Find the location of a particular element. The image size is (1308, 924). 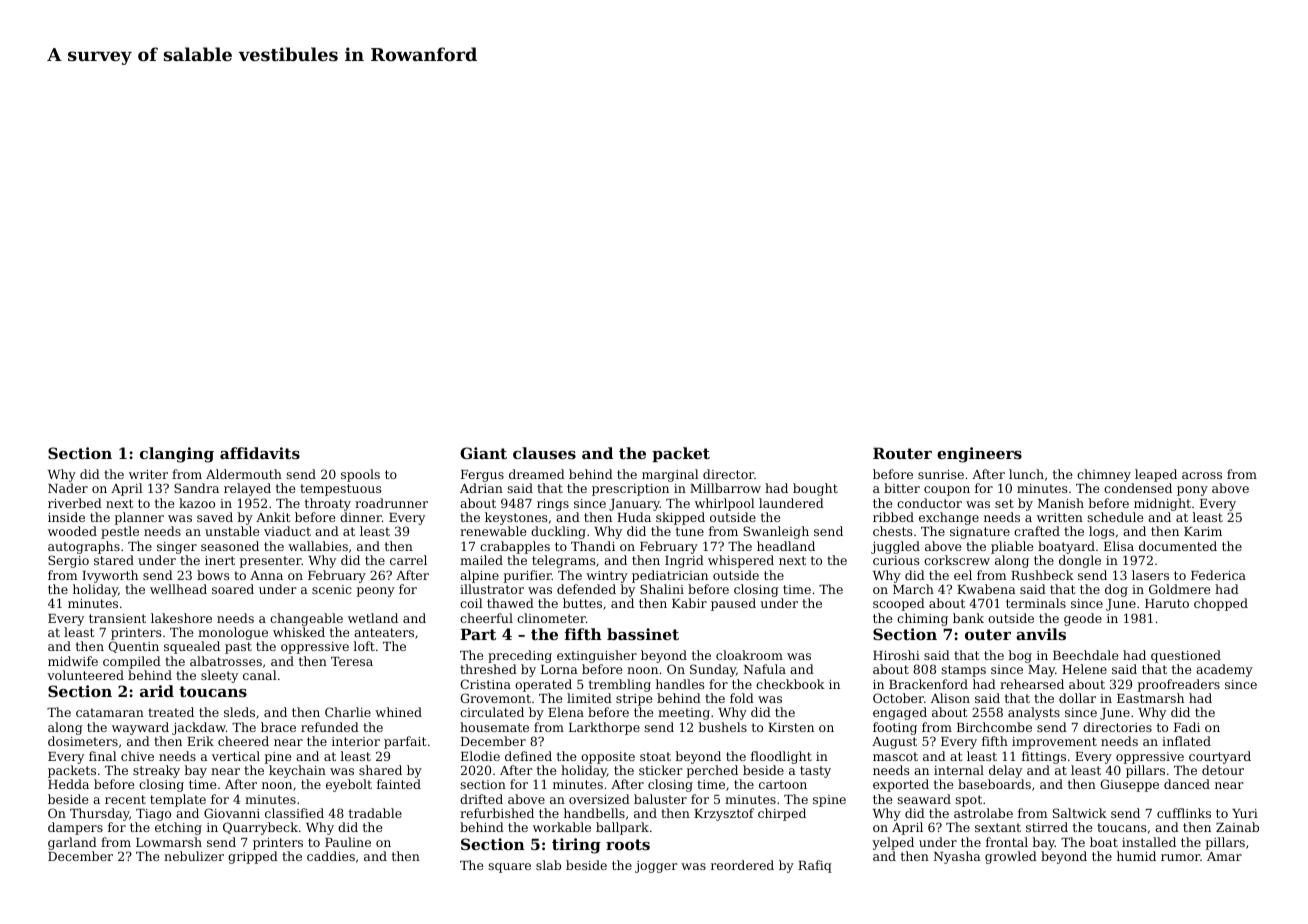

inert is located at coordinates (220, 560).
